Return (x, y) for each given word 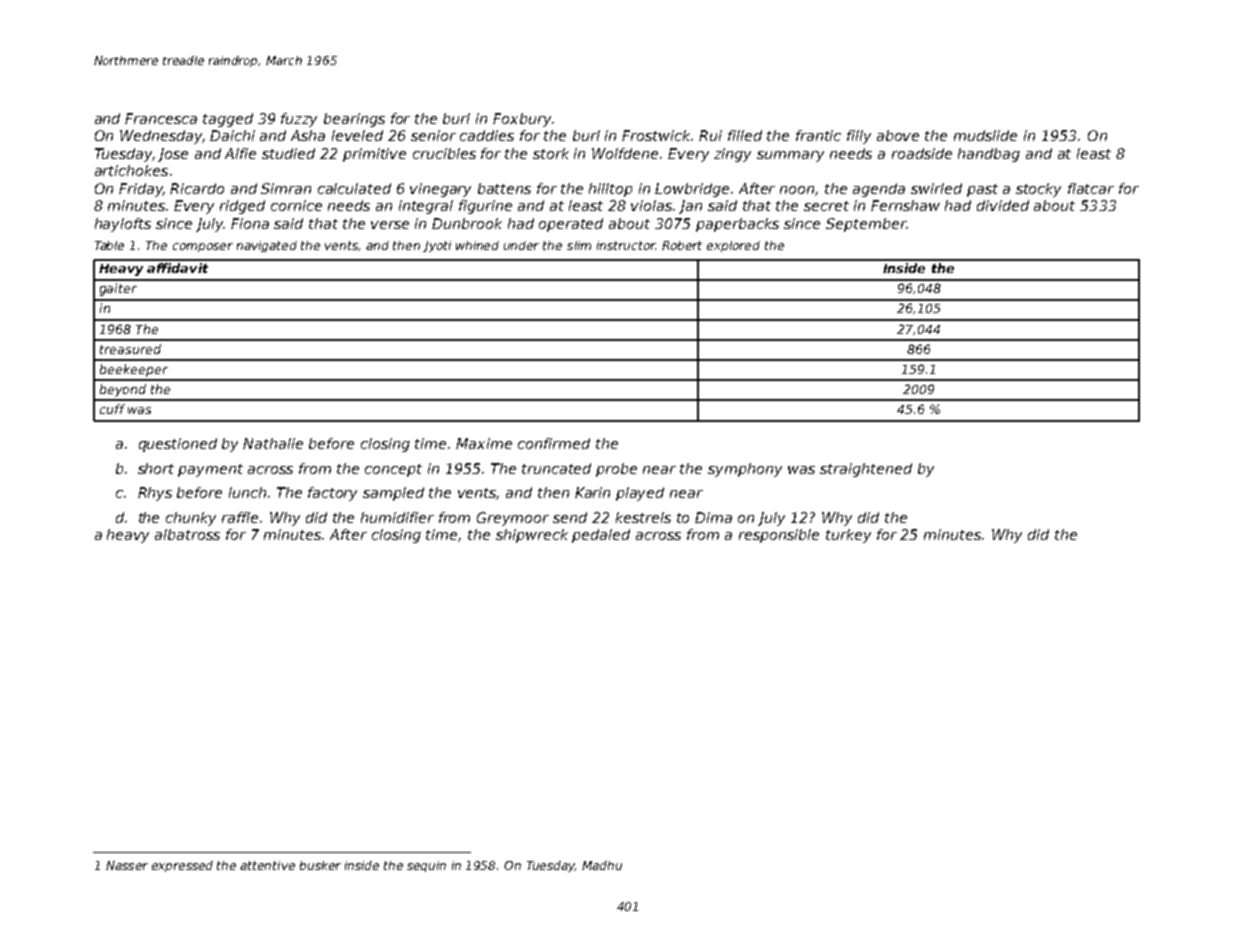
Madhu (602, 865)
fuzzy (299, 120)
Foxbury (522, 120)
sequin (426, 866)
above (898, 135)
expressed (182, 866)
